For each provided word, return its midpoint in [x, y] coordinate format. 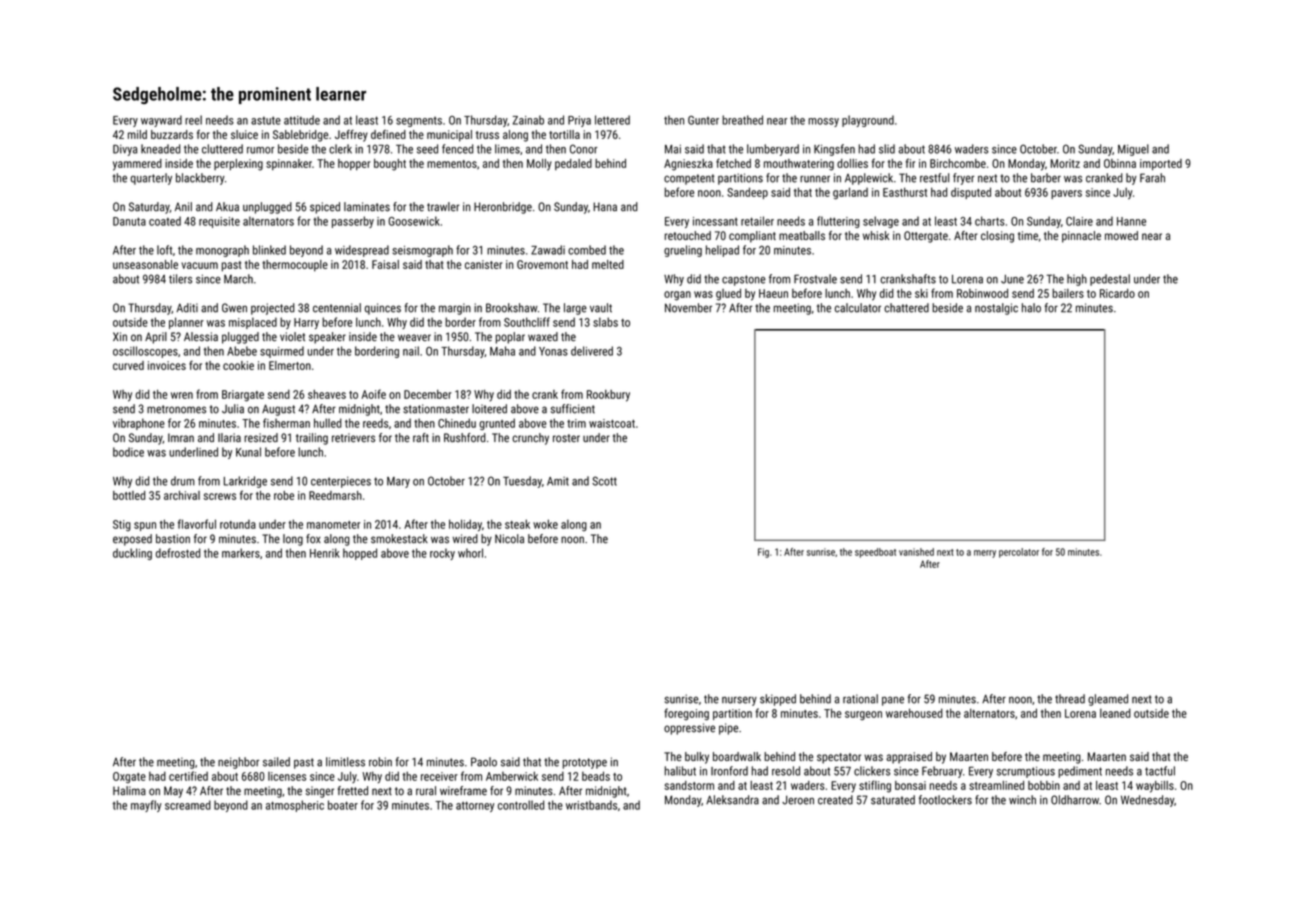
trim [576, 423]
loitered [489, 409]
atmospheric [295, 806]
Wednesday [1147, 801]
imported [1161, 164]
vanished [916, 552]
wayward [161, 121]
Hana [605, 207]
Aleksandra [732, 800]
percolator [1019, 553]
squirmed [282, 352]
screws [220, 496]
